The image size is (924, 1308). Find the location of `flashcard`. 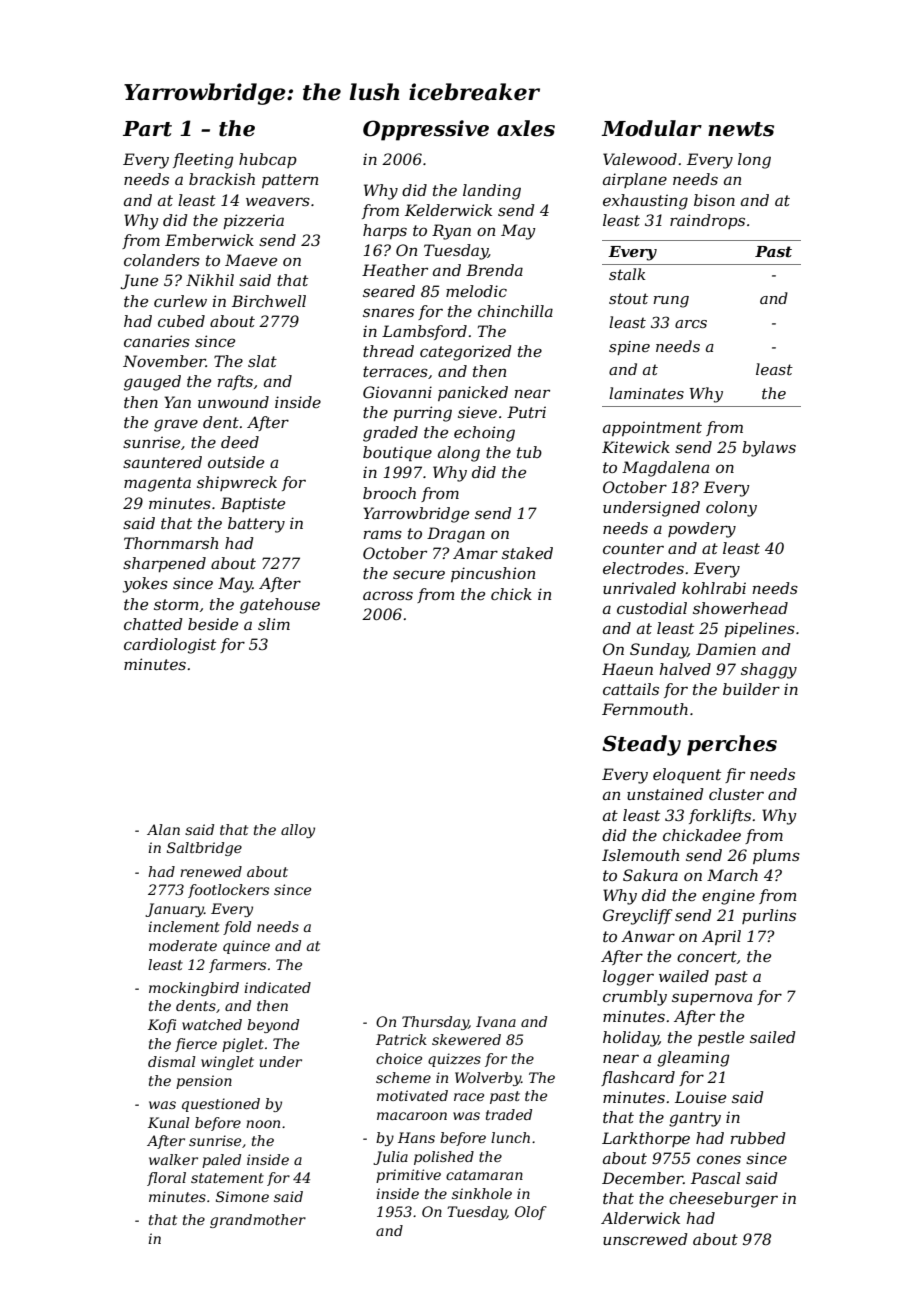

flashcard is located at coordinates (638, 1078).
